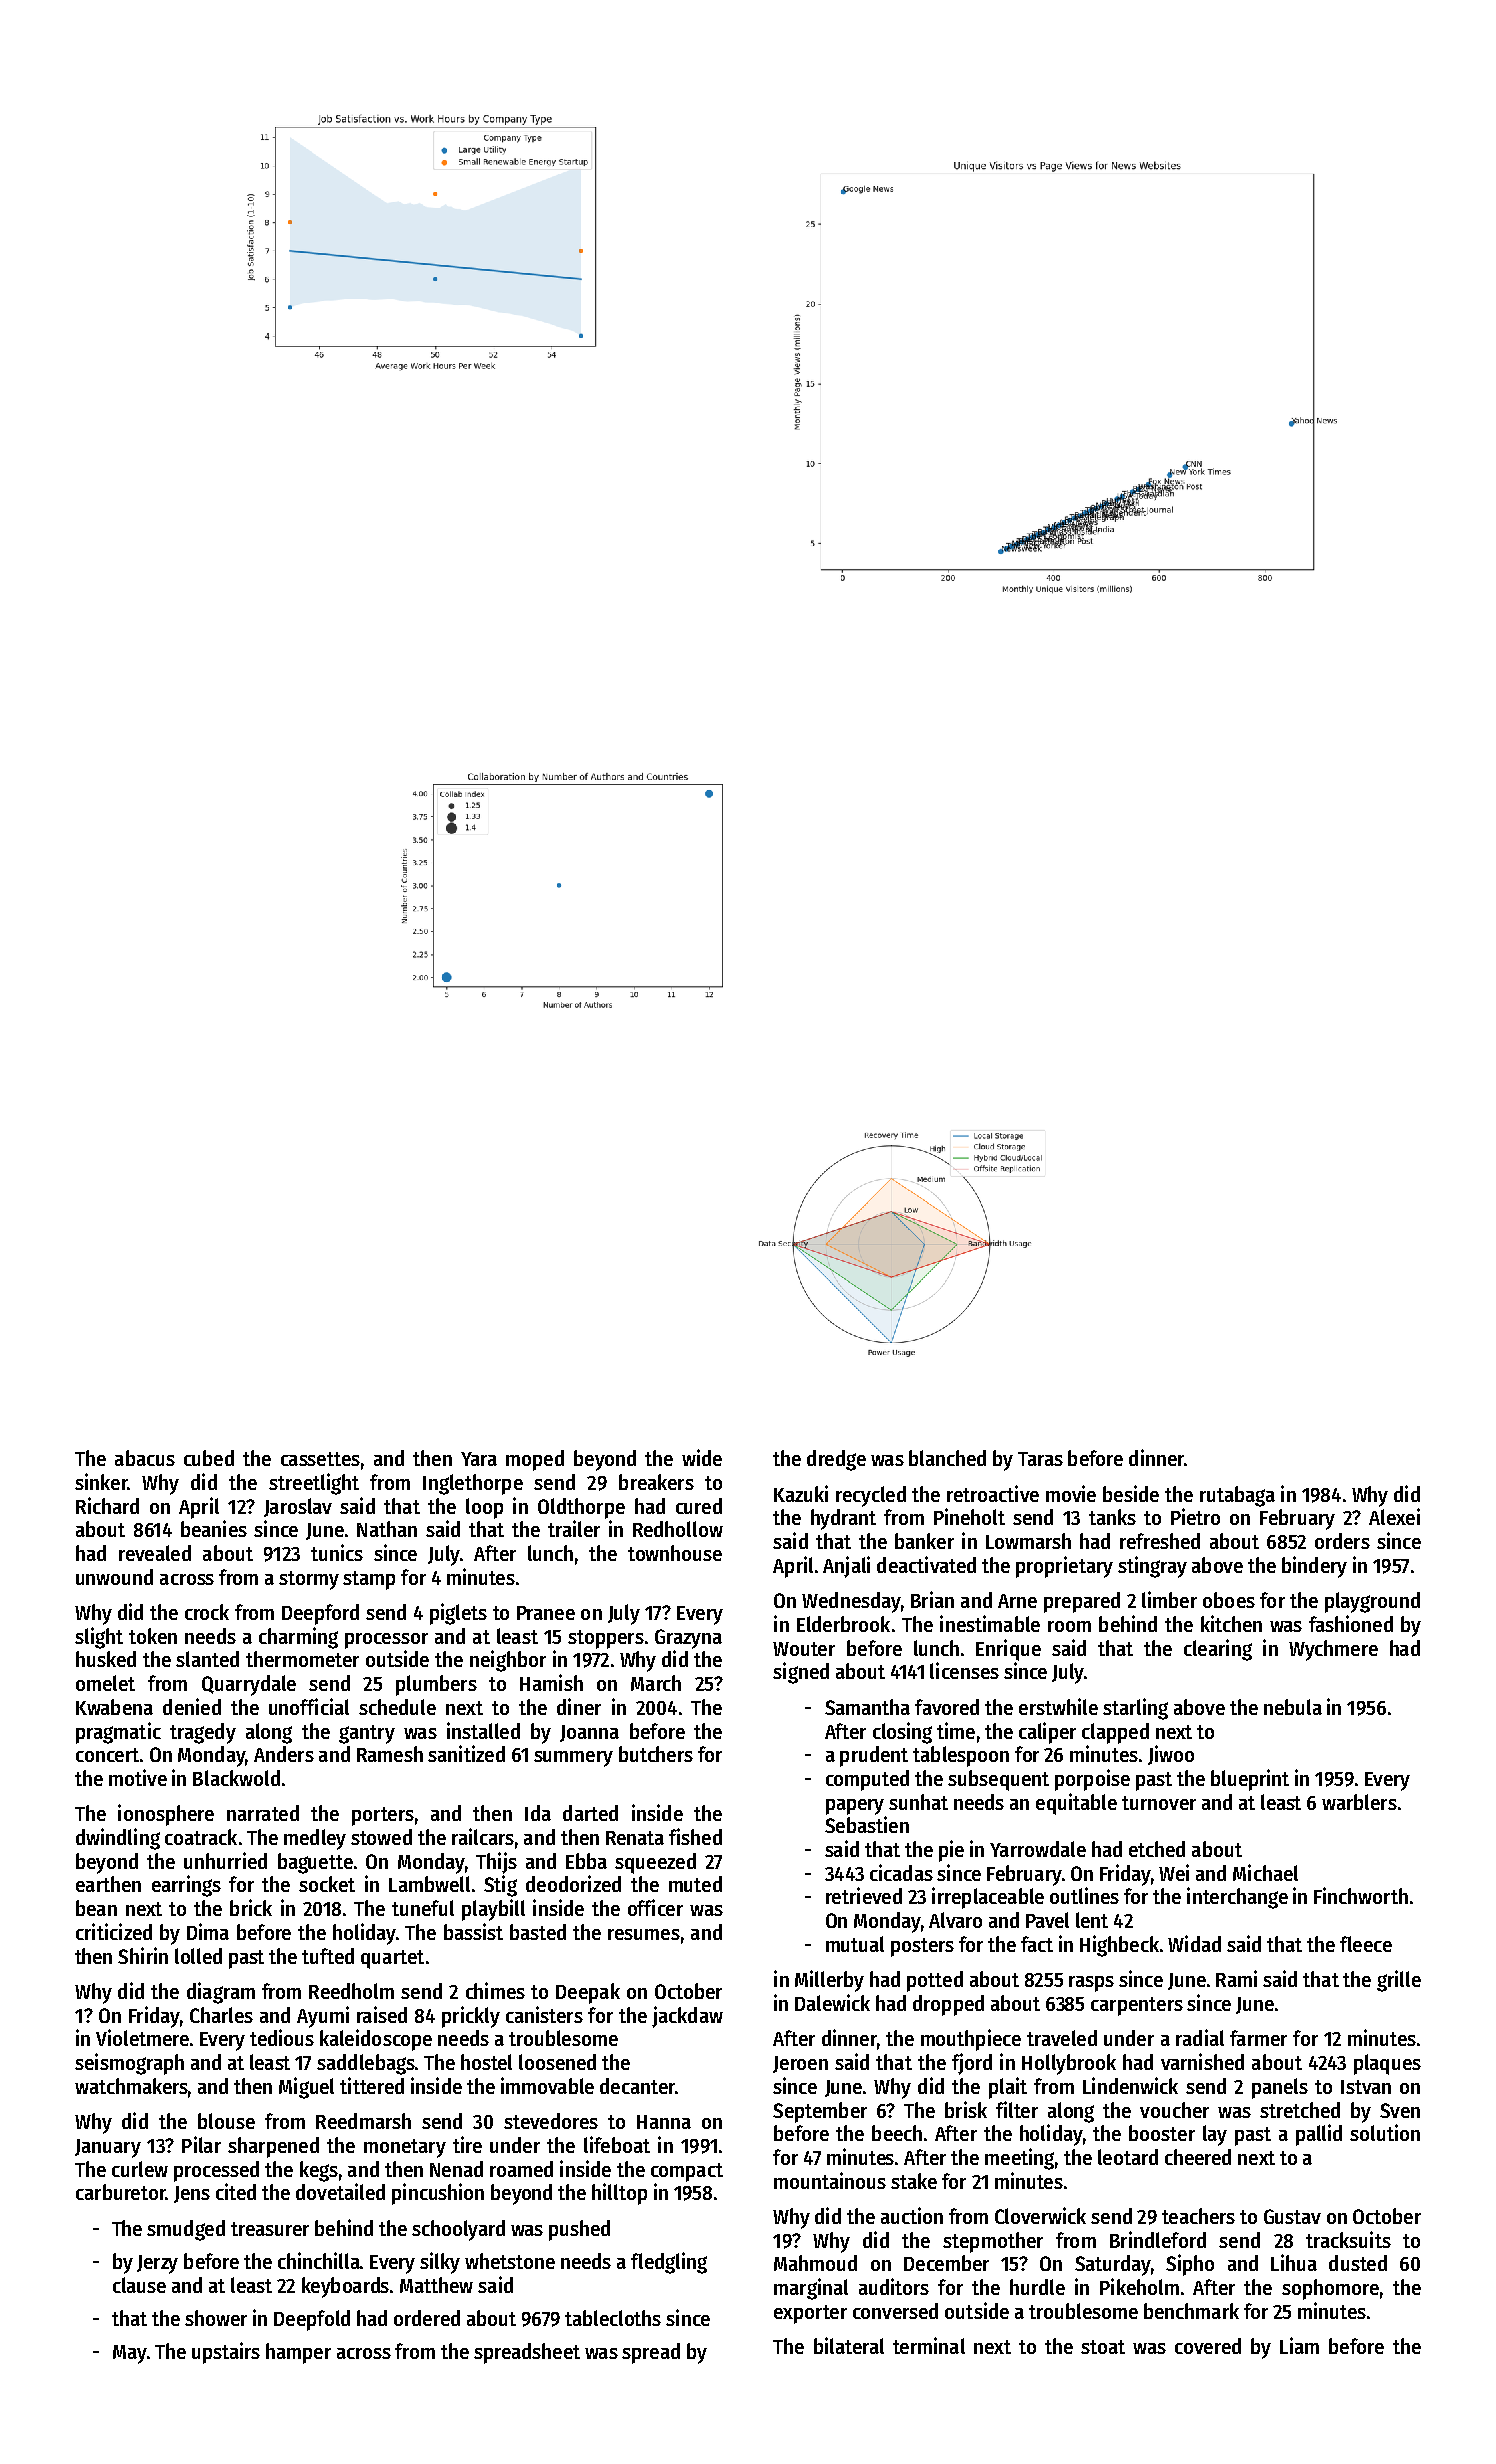 The width and height of the page is (1496, 2464). What do you see at coordinates (270, 2229) in the page?
I see `treasurer` at bounding box center [270, 2229].
